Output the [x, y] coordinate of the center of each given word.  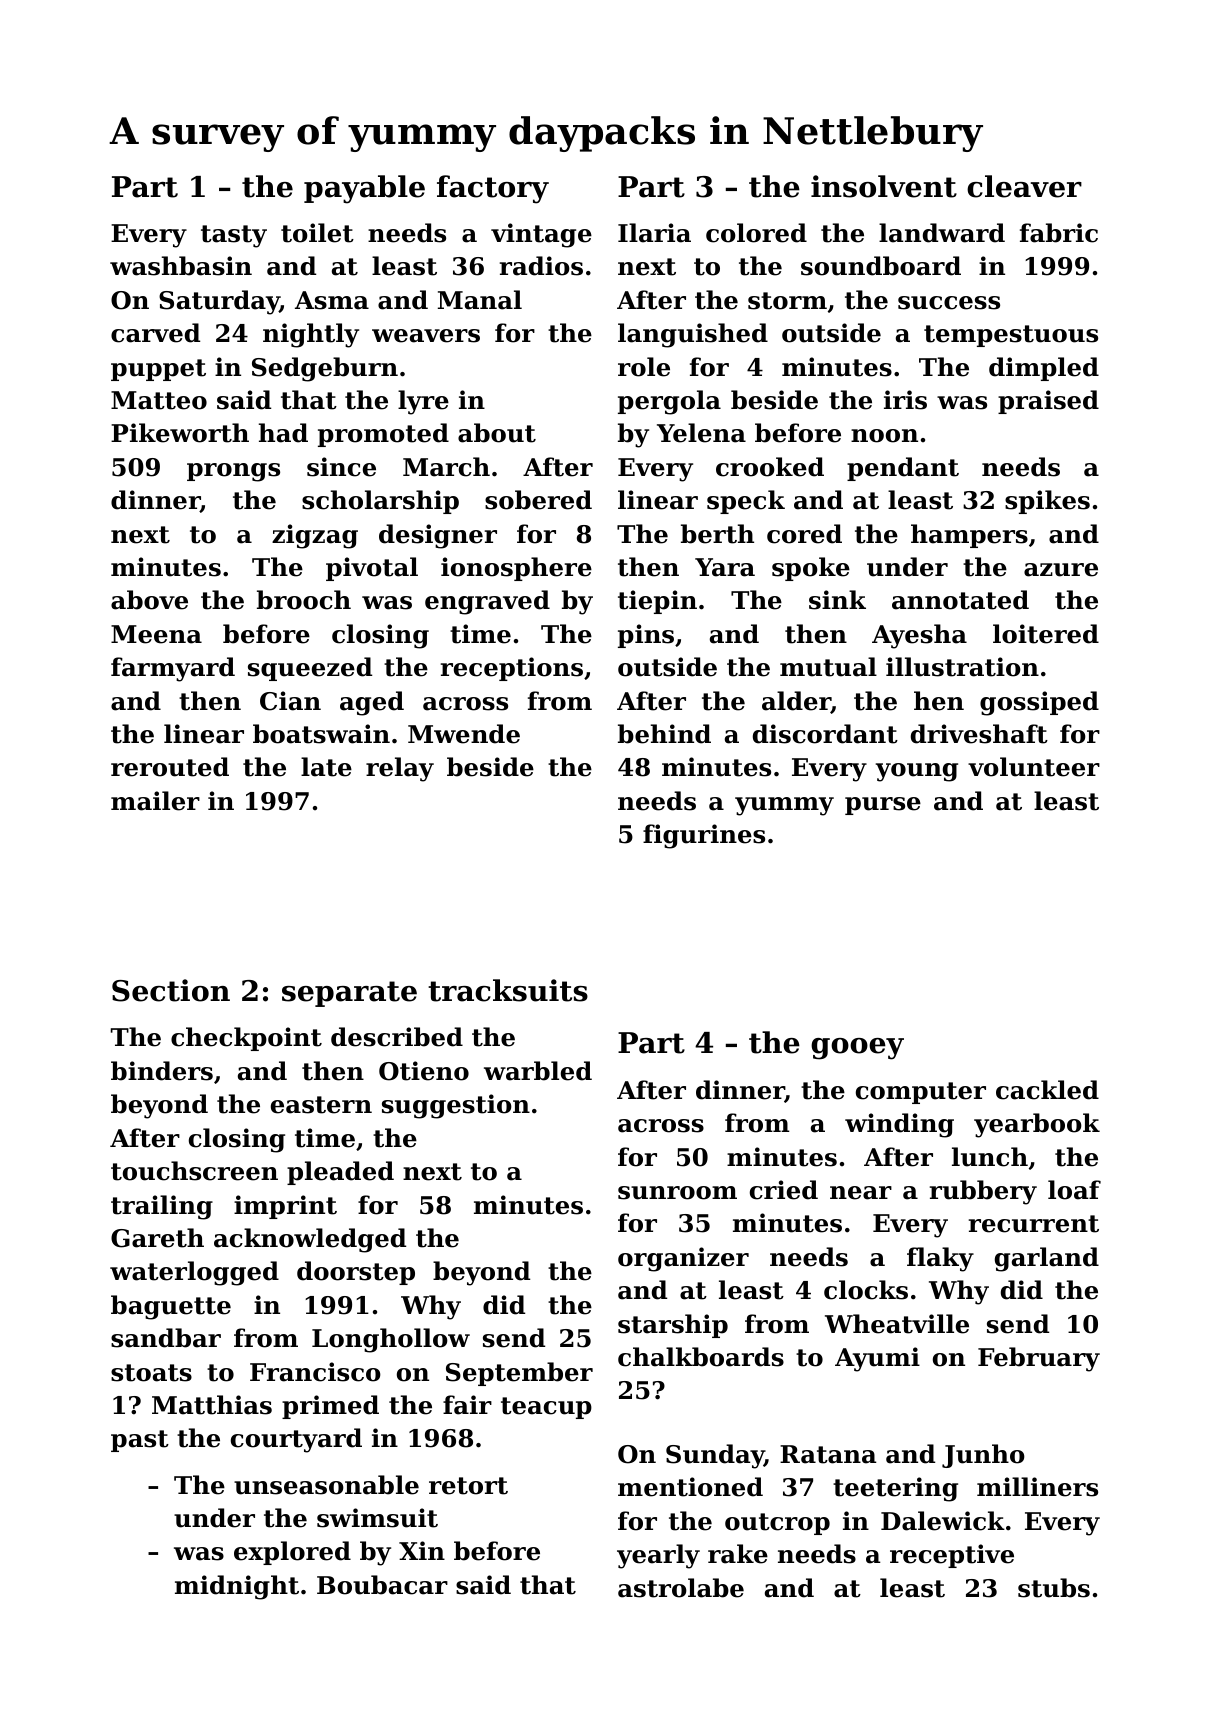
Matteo [159, 400]
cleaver [1024, 186]
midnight [237, 1587]
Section [171, 990]
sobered [538, 500]
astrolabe [681, 1588]
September [519, 1374]
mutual [828, 667]
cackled [1047, 1090]
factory [493, 189]
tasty [234, 236]
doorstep [356, 1273]
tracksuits [508, 990]
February [1039, 1359]
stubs [1054, 1588]
